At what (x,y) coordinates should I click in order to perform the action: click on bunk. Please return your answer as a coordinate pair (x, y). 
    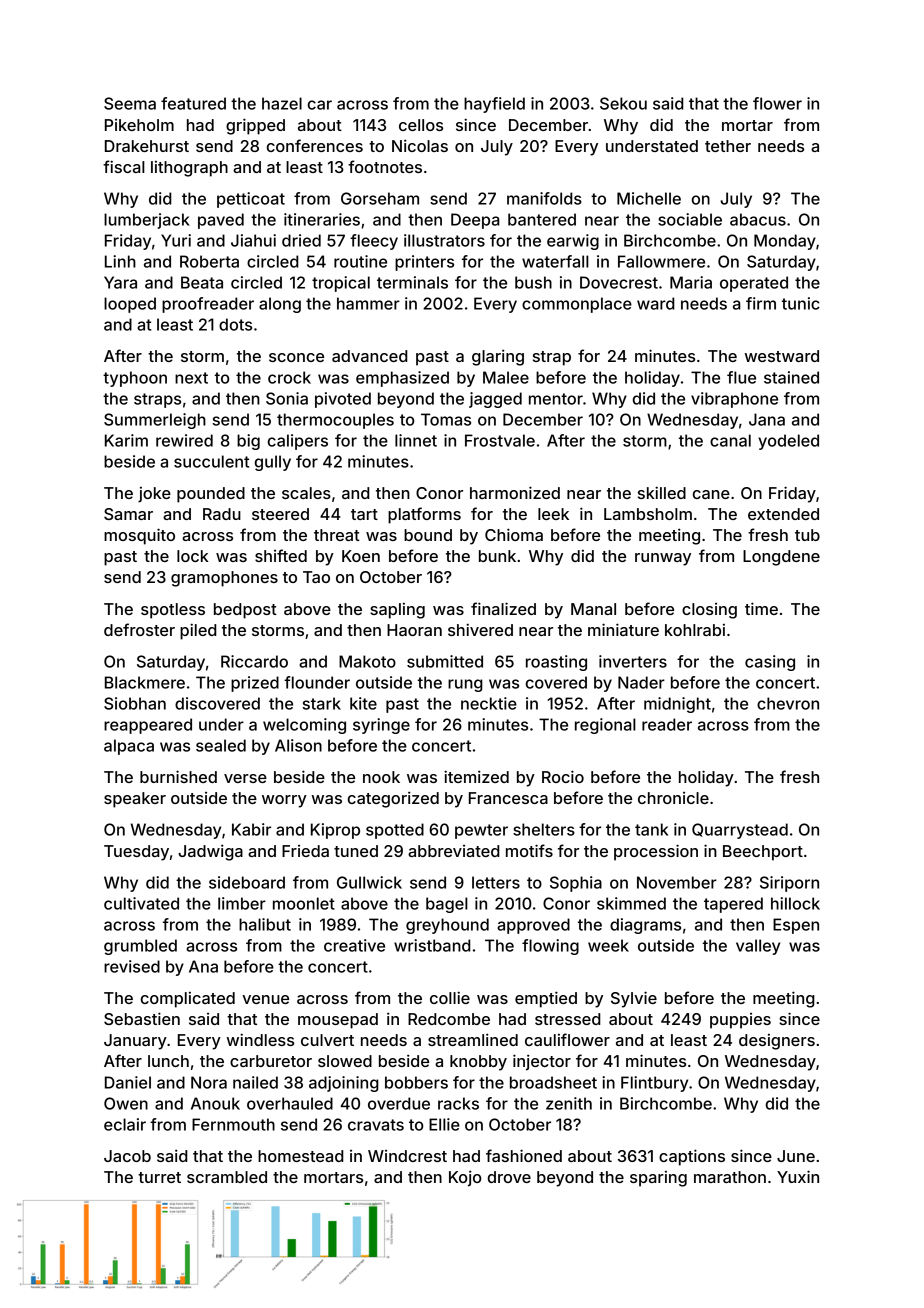
    Looking at the image, I should click on (497, 556).
